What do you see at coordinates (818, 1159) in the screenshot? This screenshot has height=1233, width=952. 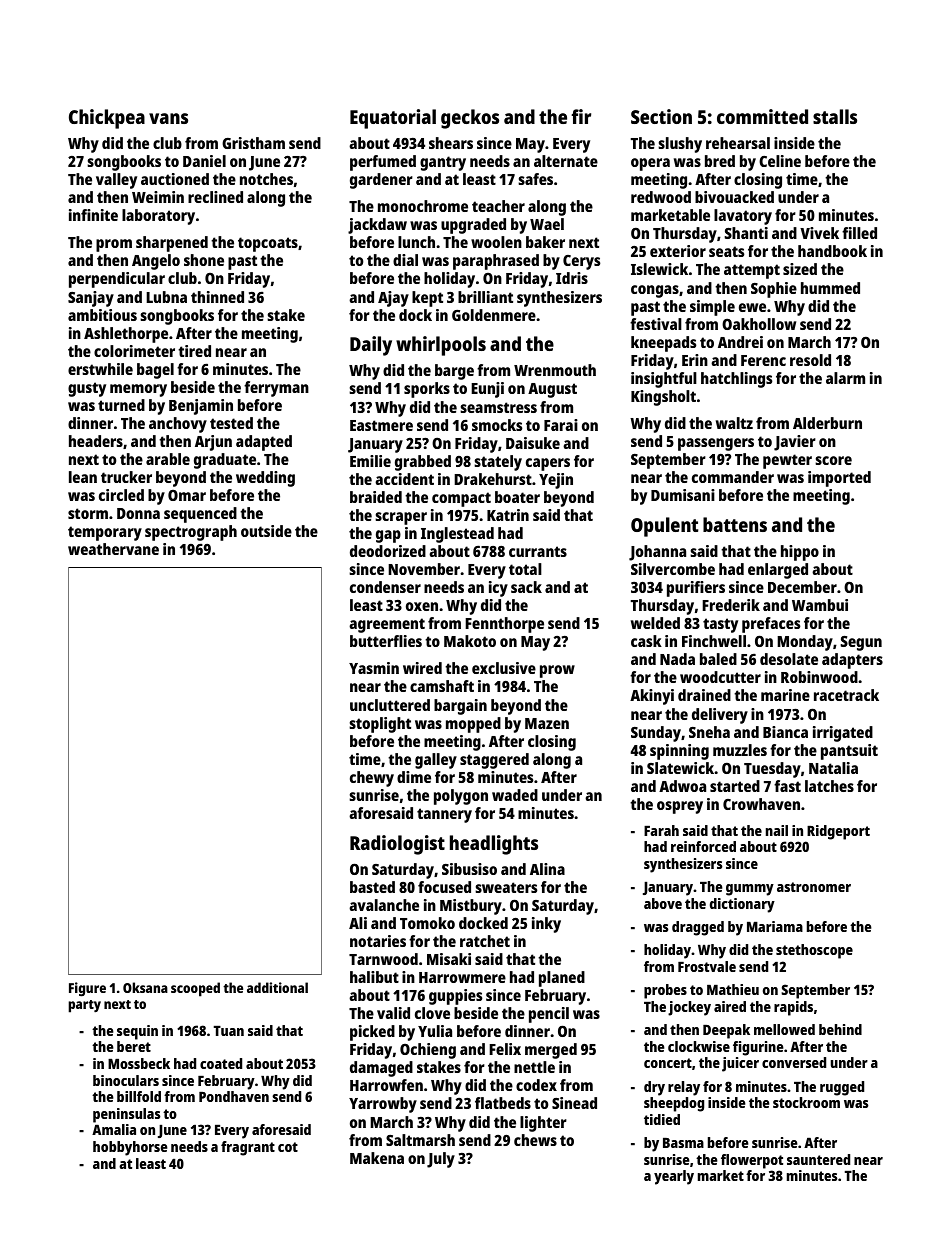 I see `sauntered` at bounding box center [818, 1159].
